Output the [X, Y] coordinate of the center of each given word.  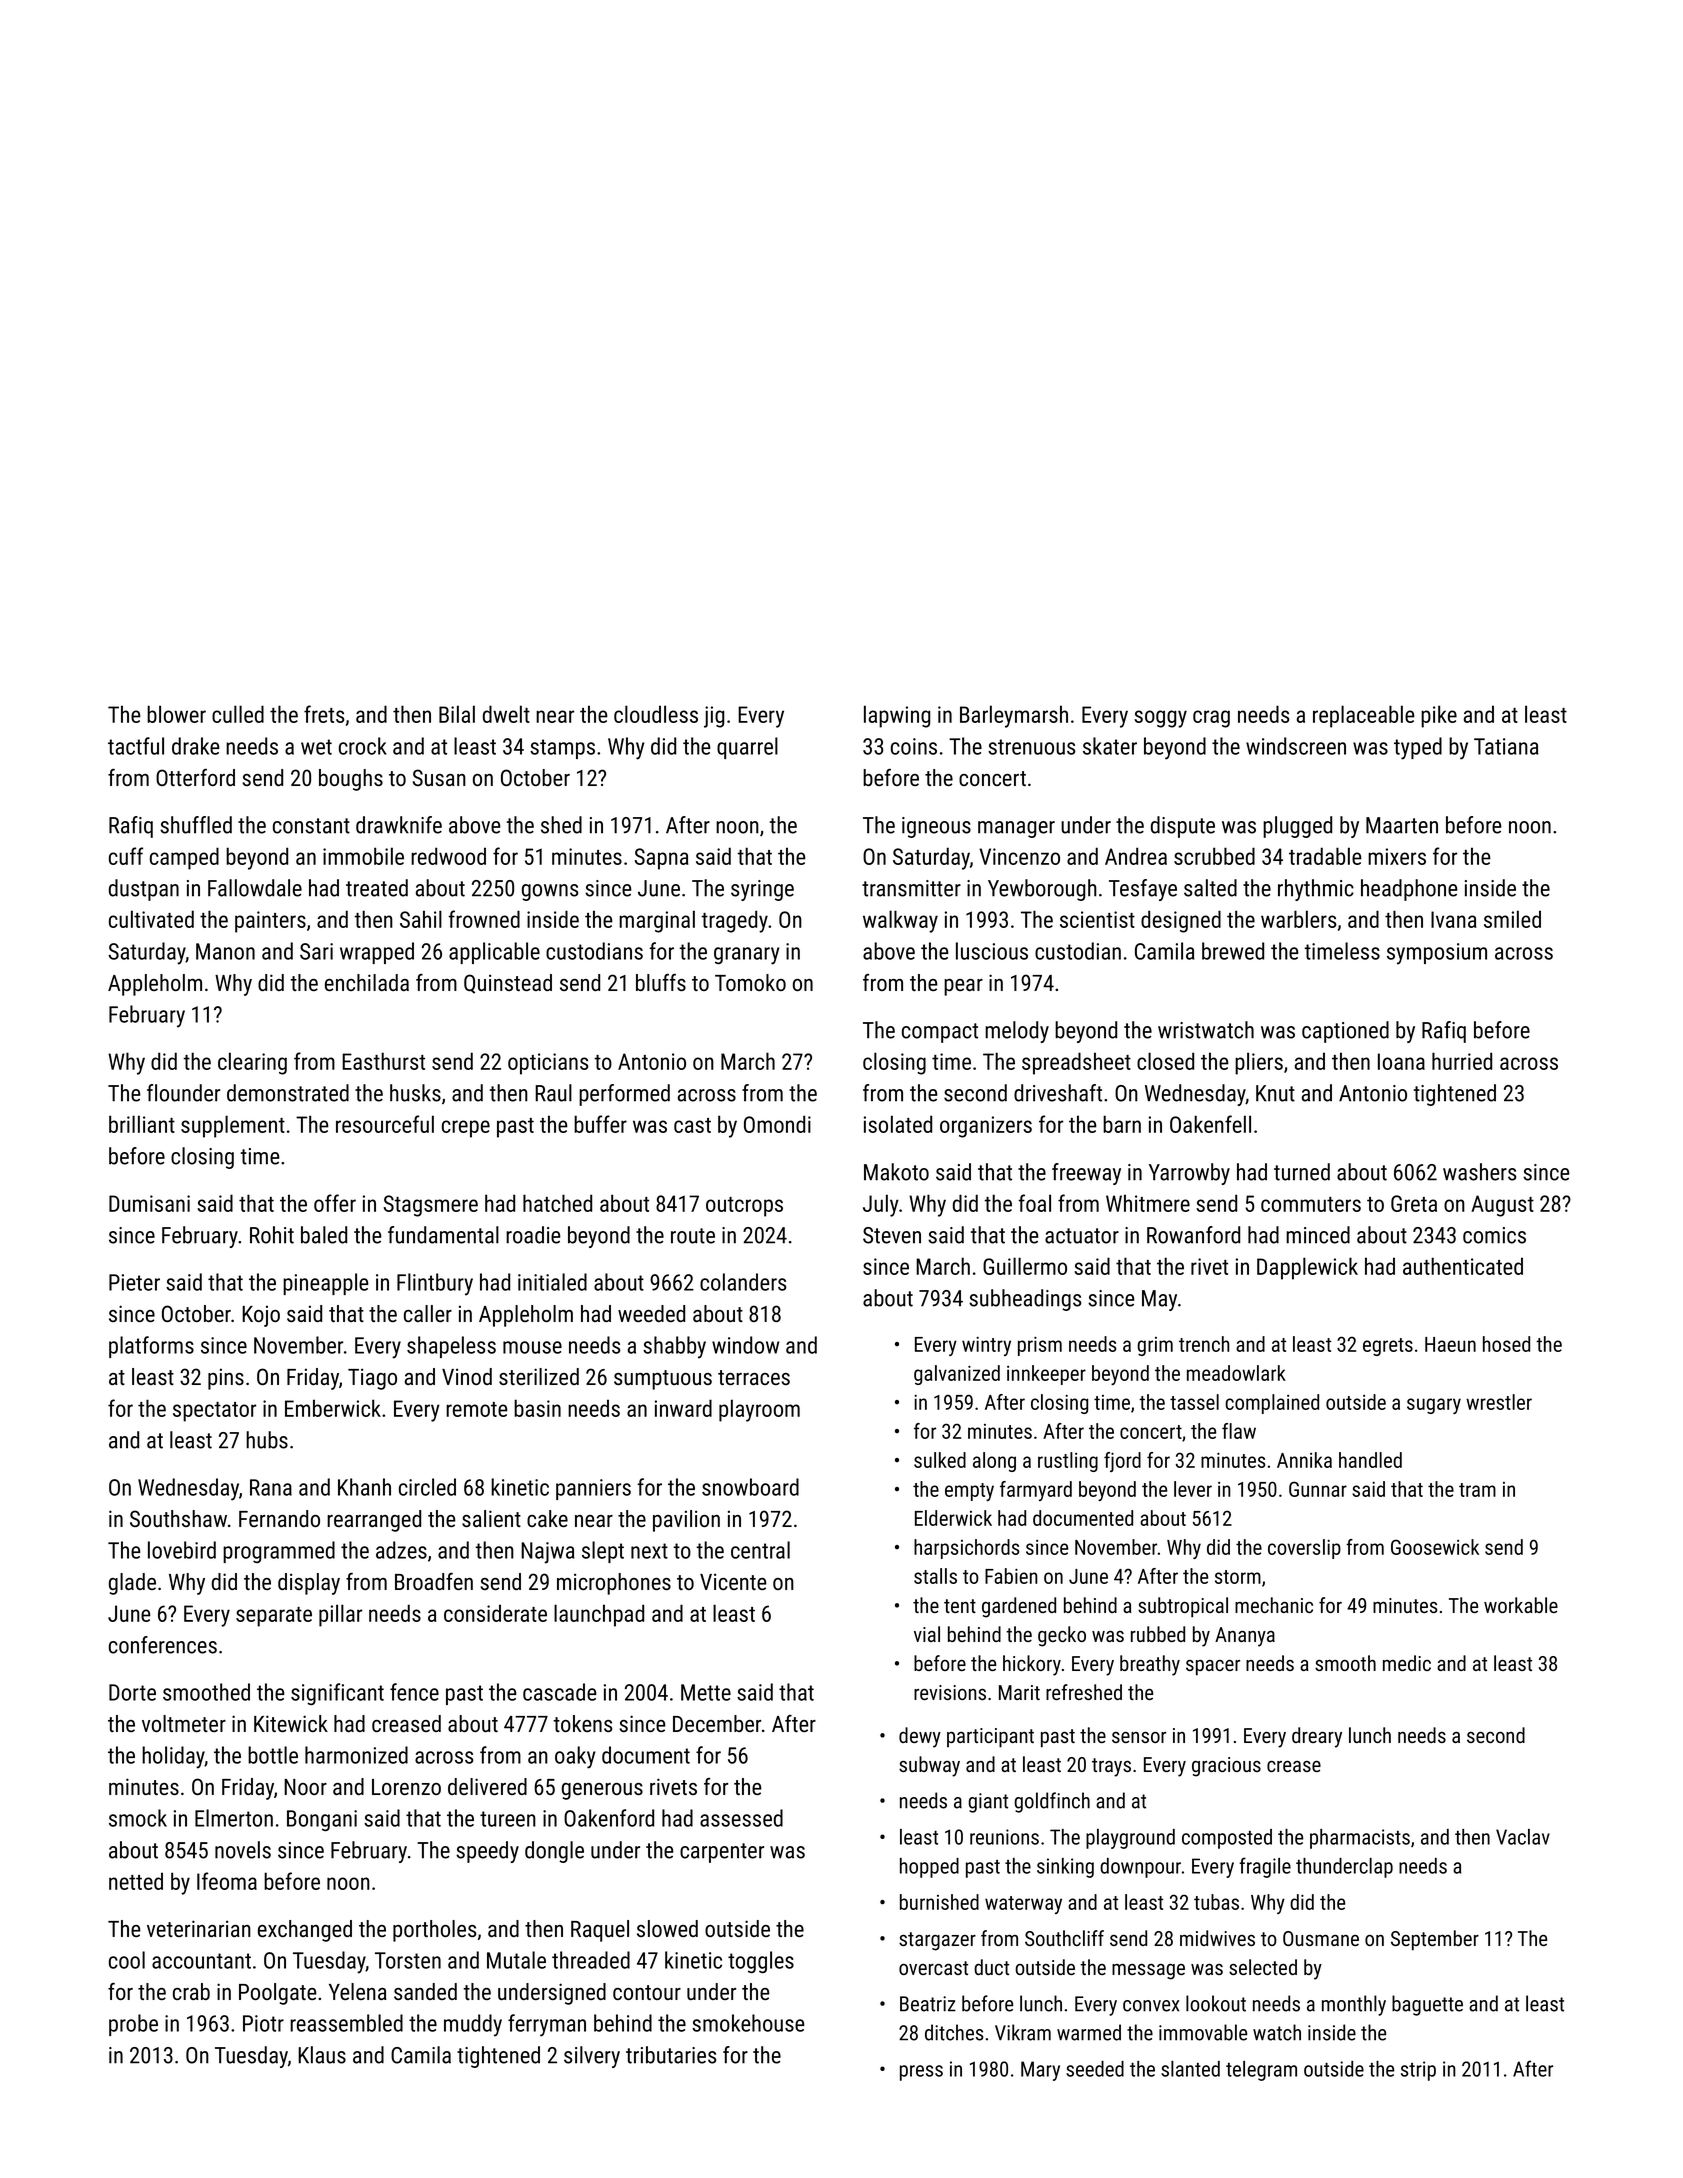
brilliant [142, 1124]
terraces [754, 1377]
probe [133, 2025]
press [921, 2073]
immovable [1203, 2032]
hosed [1506, 1344]
